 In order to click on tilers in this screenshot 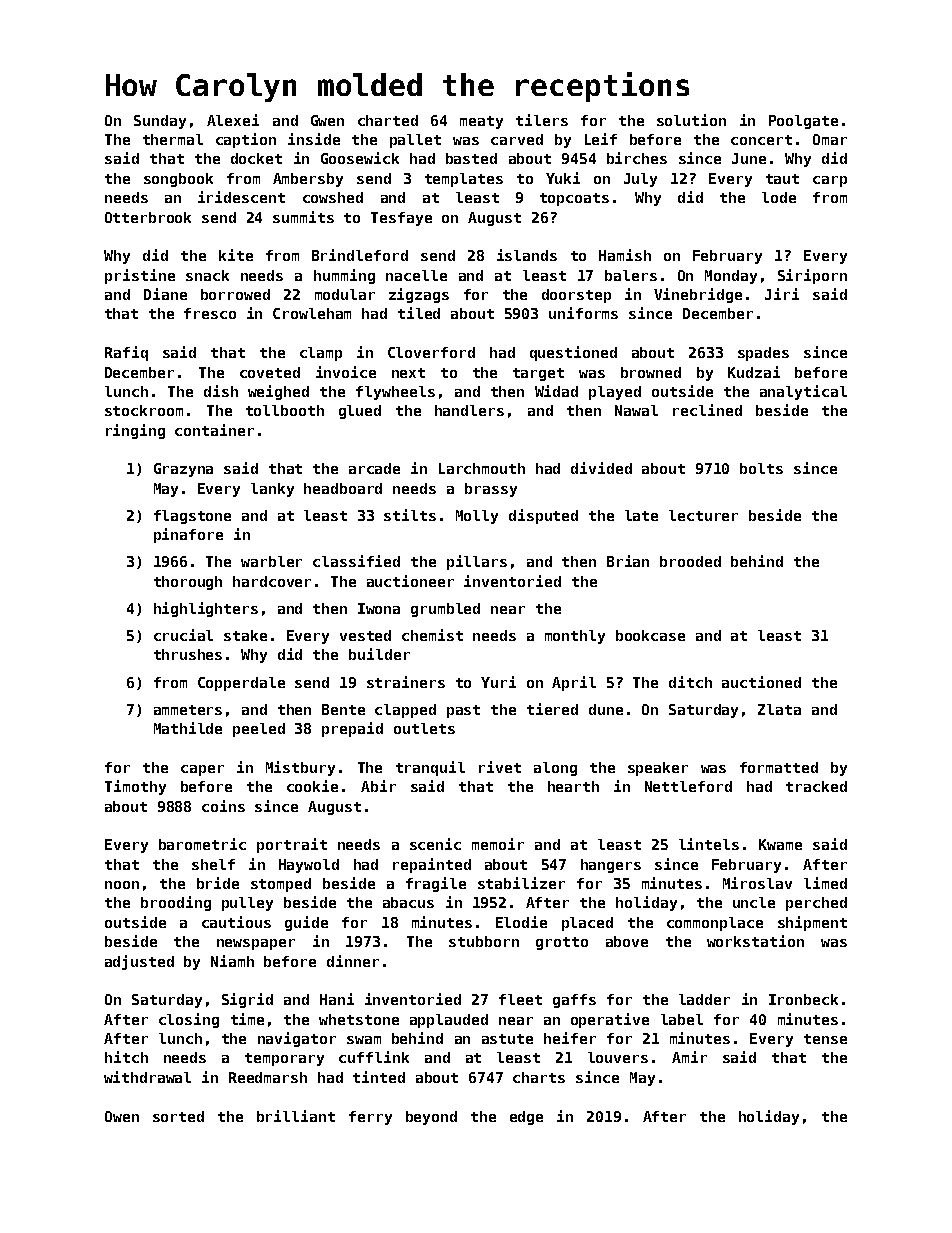, I will do `click(542, 120)`.
